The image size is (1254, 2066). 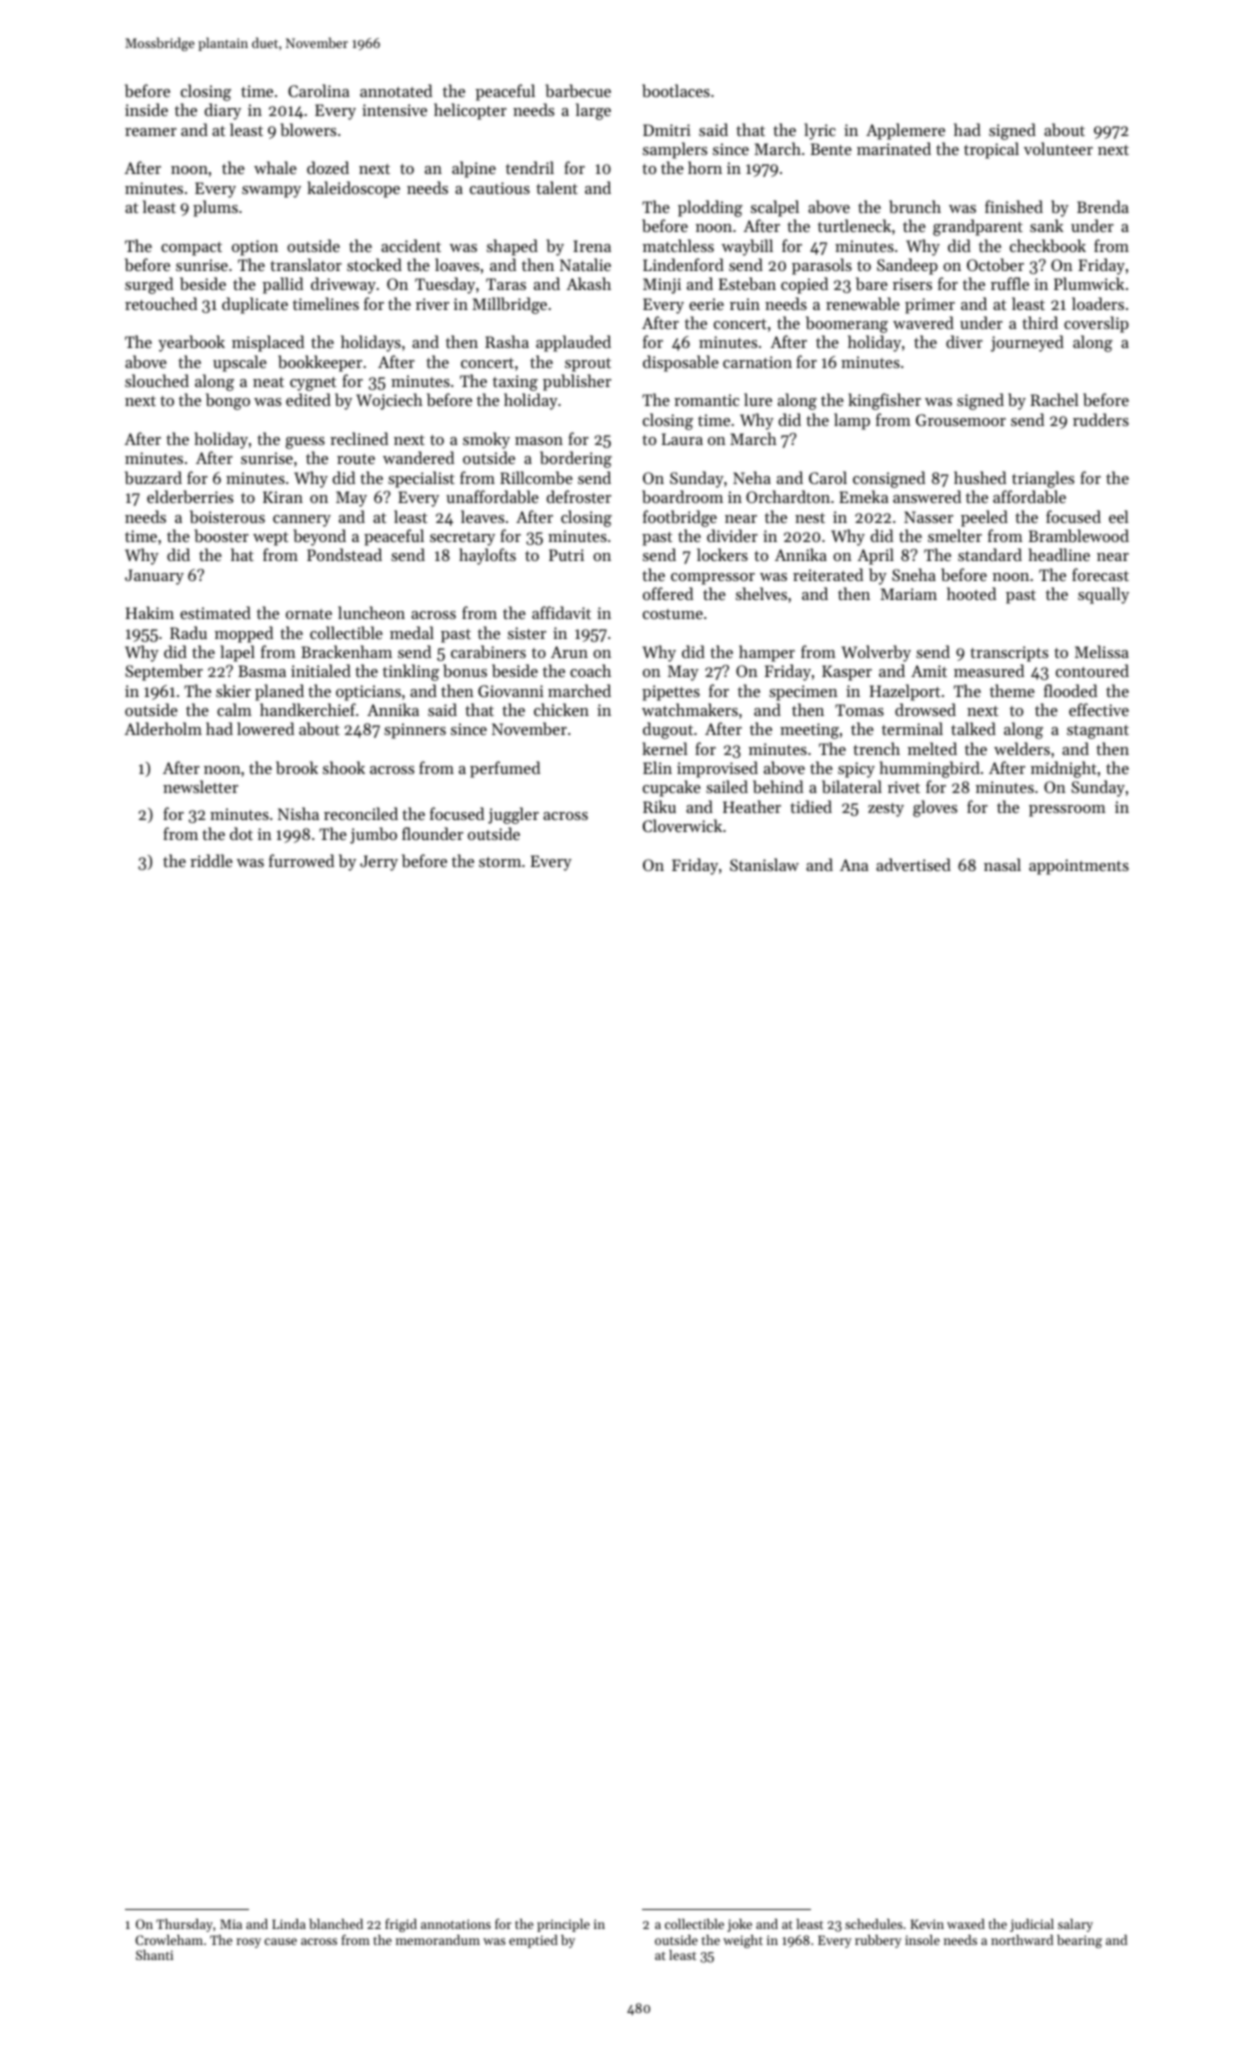 What do you see at coordinates (456, 1924) in the screenshot?
I see `annotations` at bounding box center [456, 1924].
